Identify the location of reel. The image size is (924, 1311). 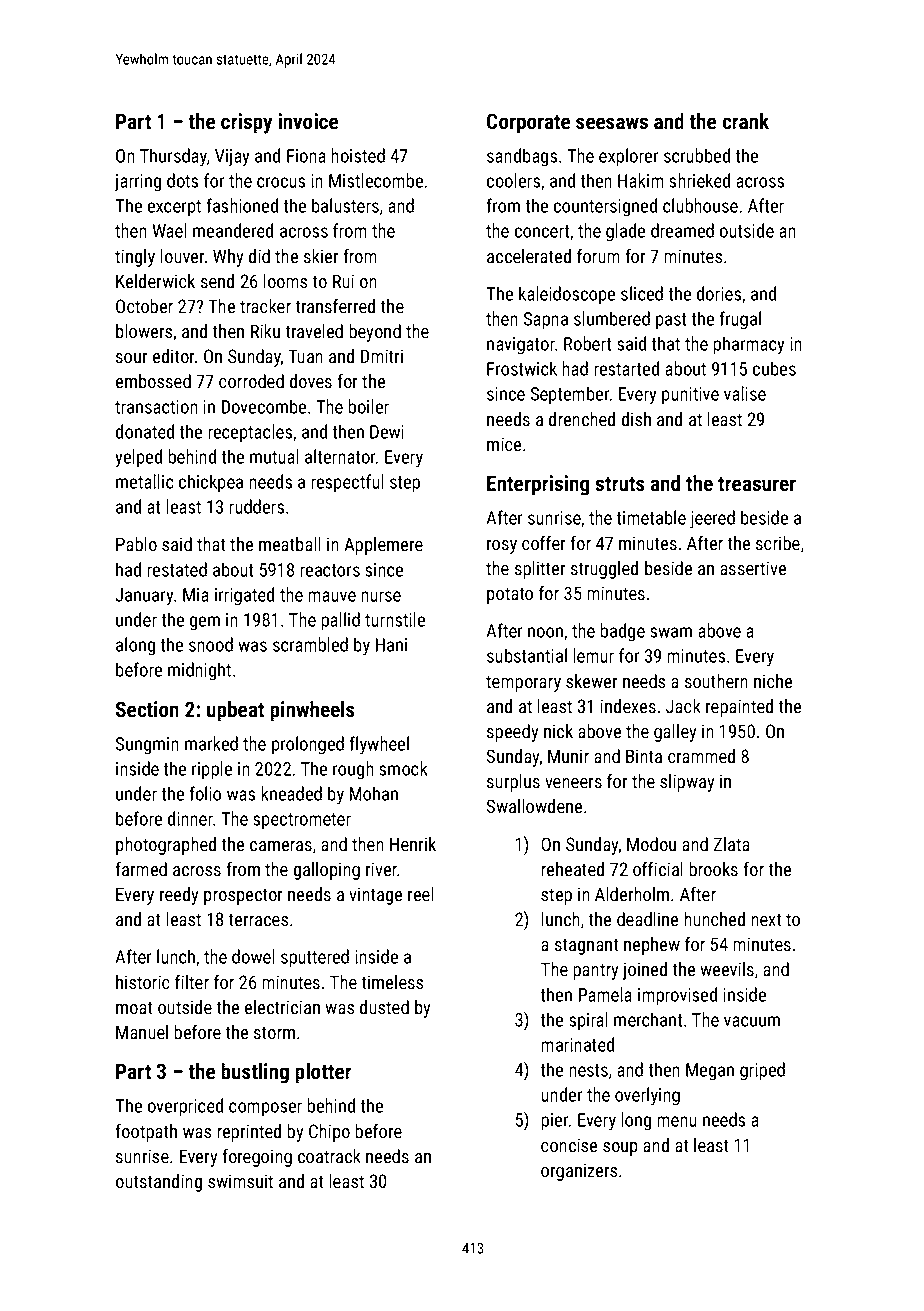
(421, 894).
